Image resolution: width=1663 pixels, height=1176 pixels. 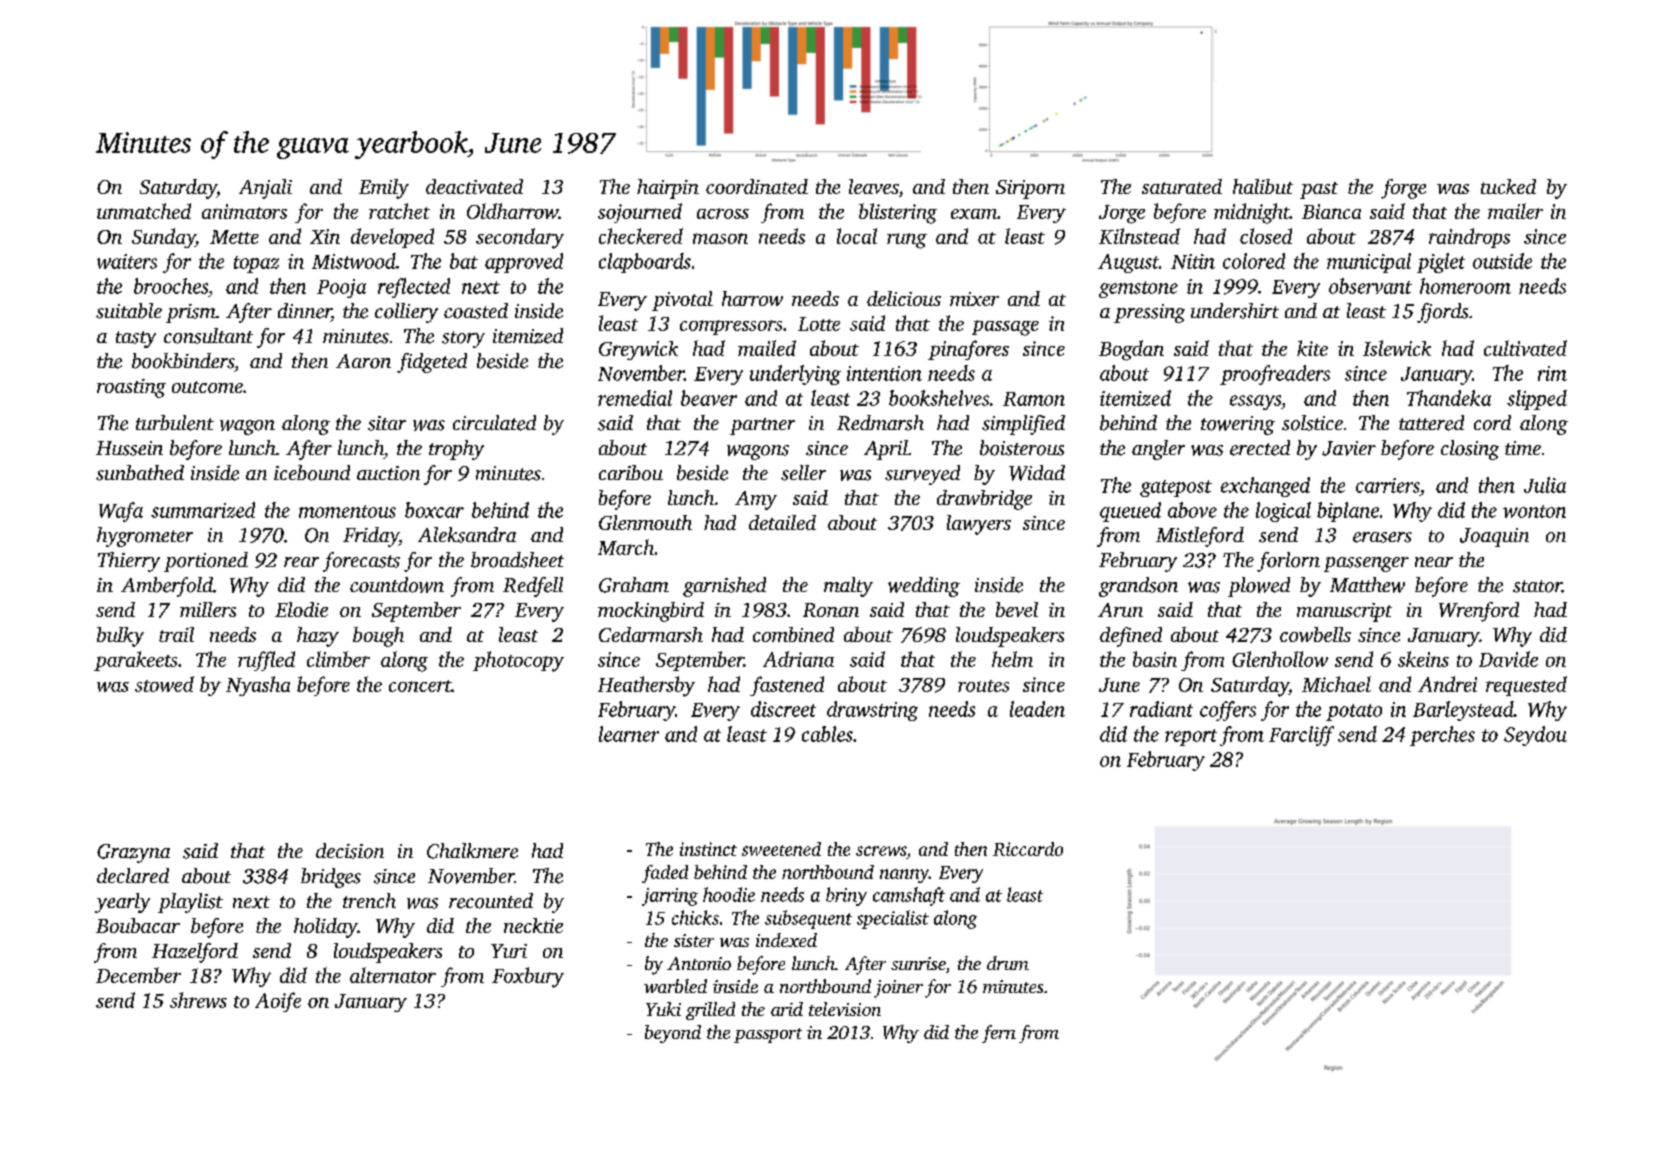 What do you see at coordinates (968, 350) in the screenshot?
I see `pinafores` at bounding box center [968, 350].
